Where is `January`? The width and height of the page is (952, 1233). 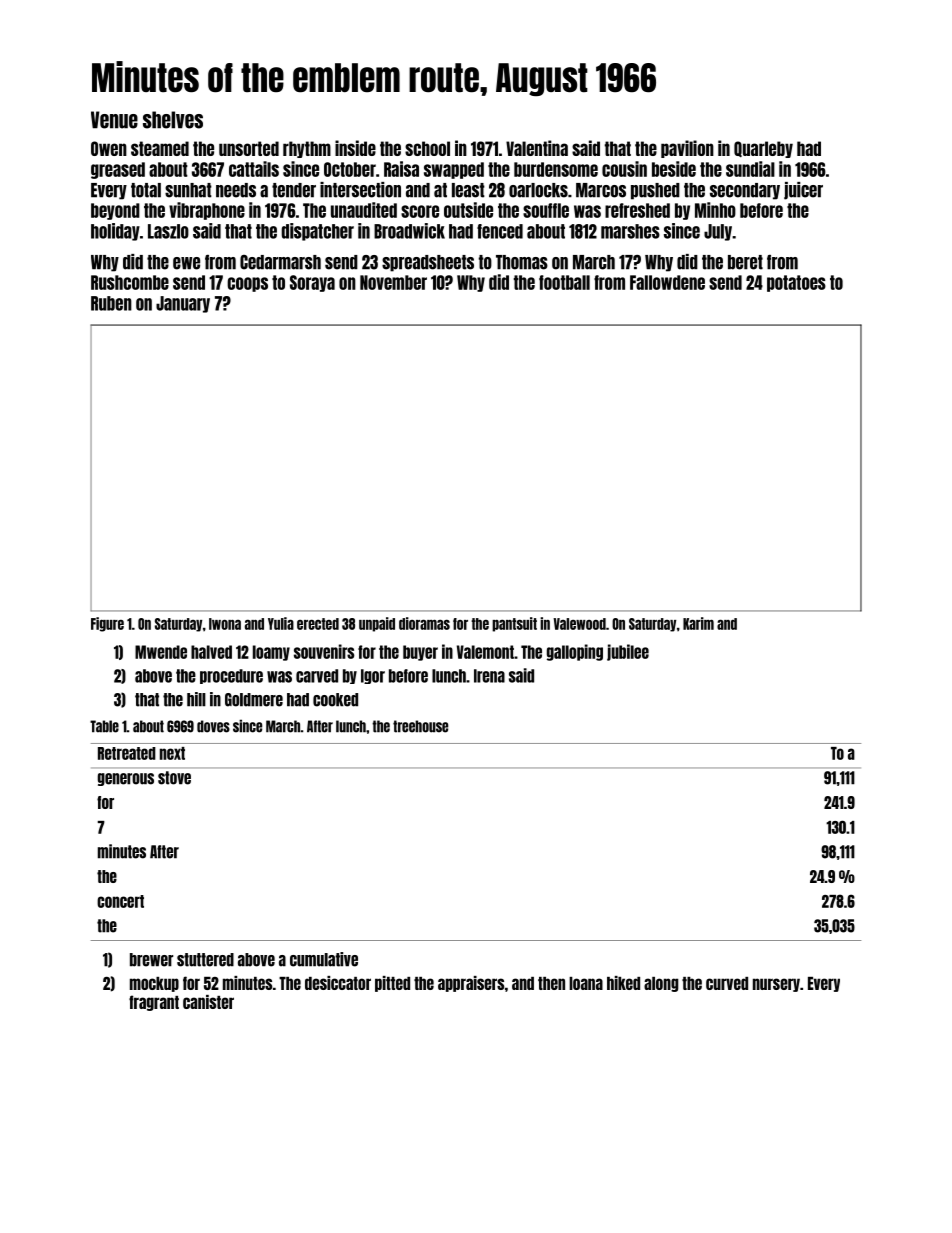
January is located at coordinates (183, 304).
